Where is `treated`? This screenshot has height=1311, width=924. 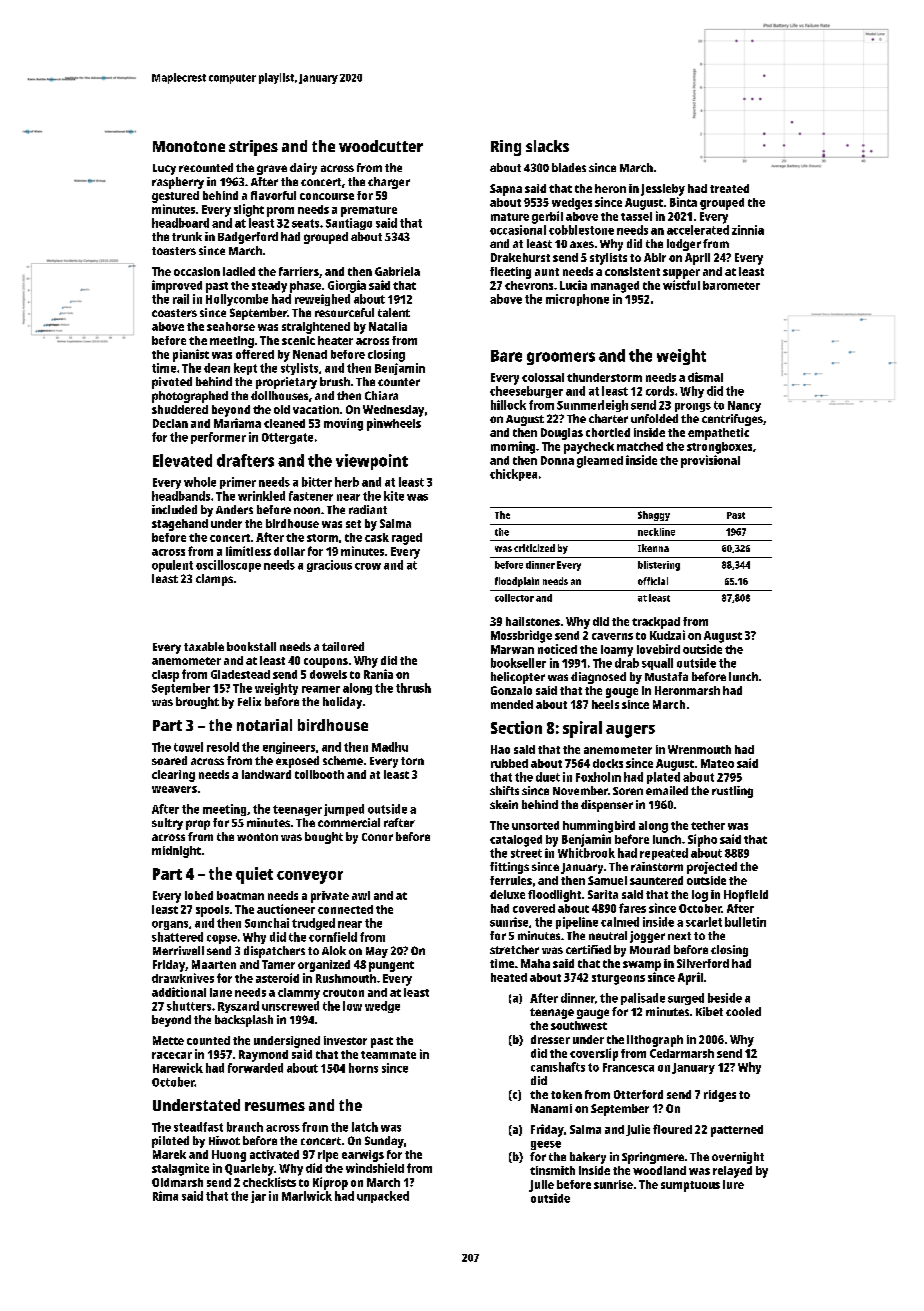
treated is located at coordinates (729, 188).
